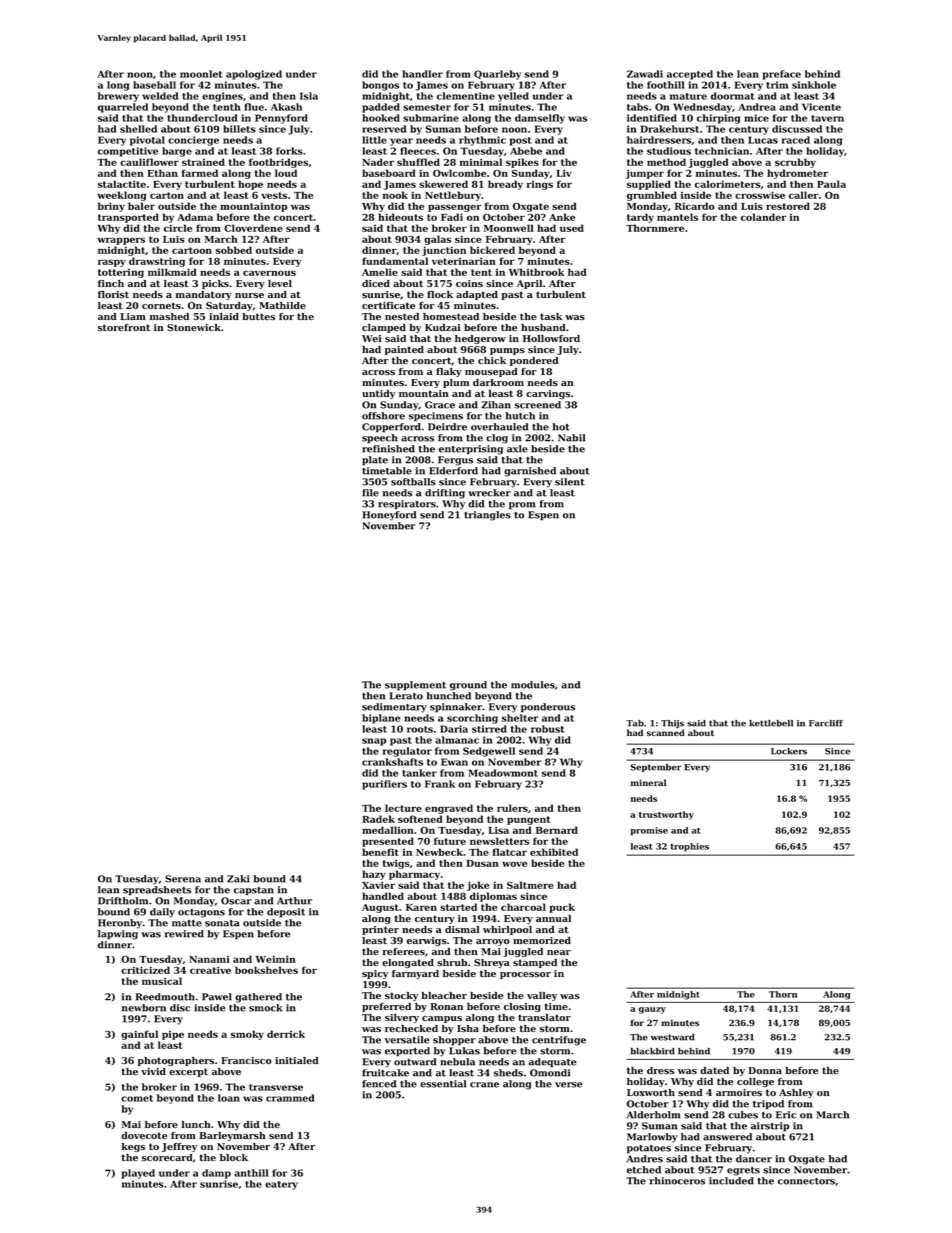 Image resolution: width=952 pixels, height=1233 pixels. I want to click on preface, so click(782, 75).
